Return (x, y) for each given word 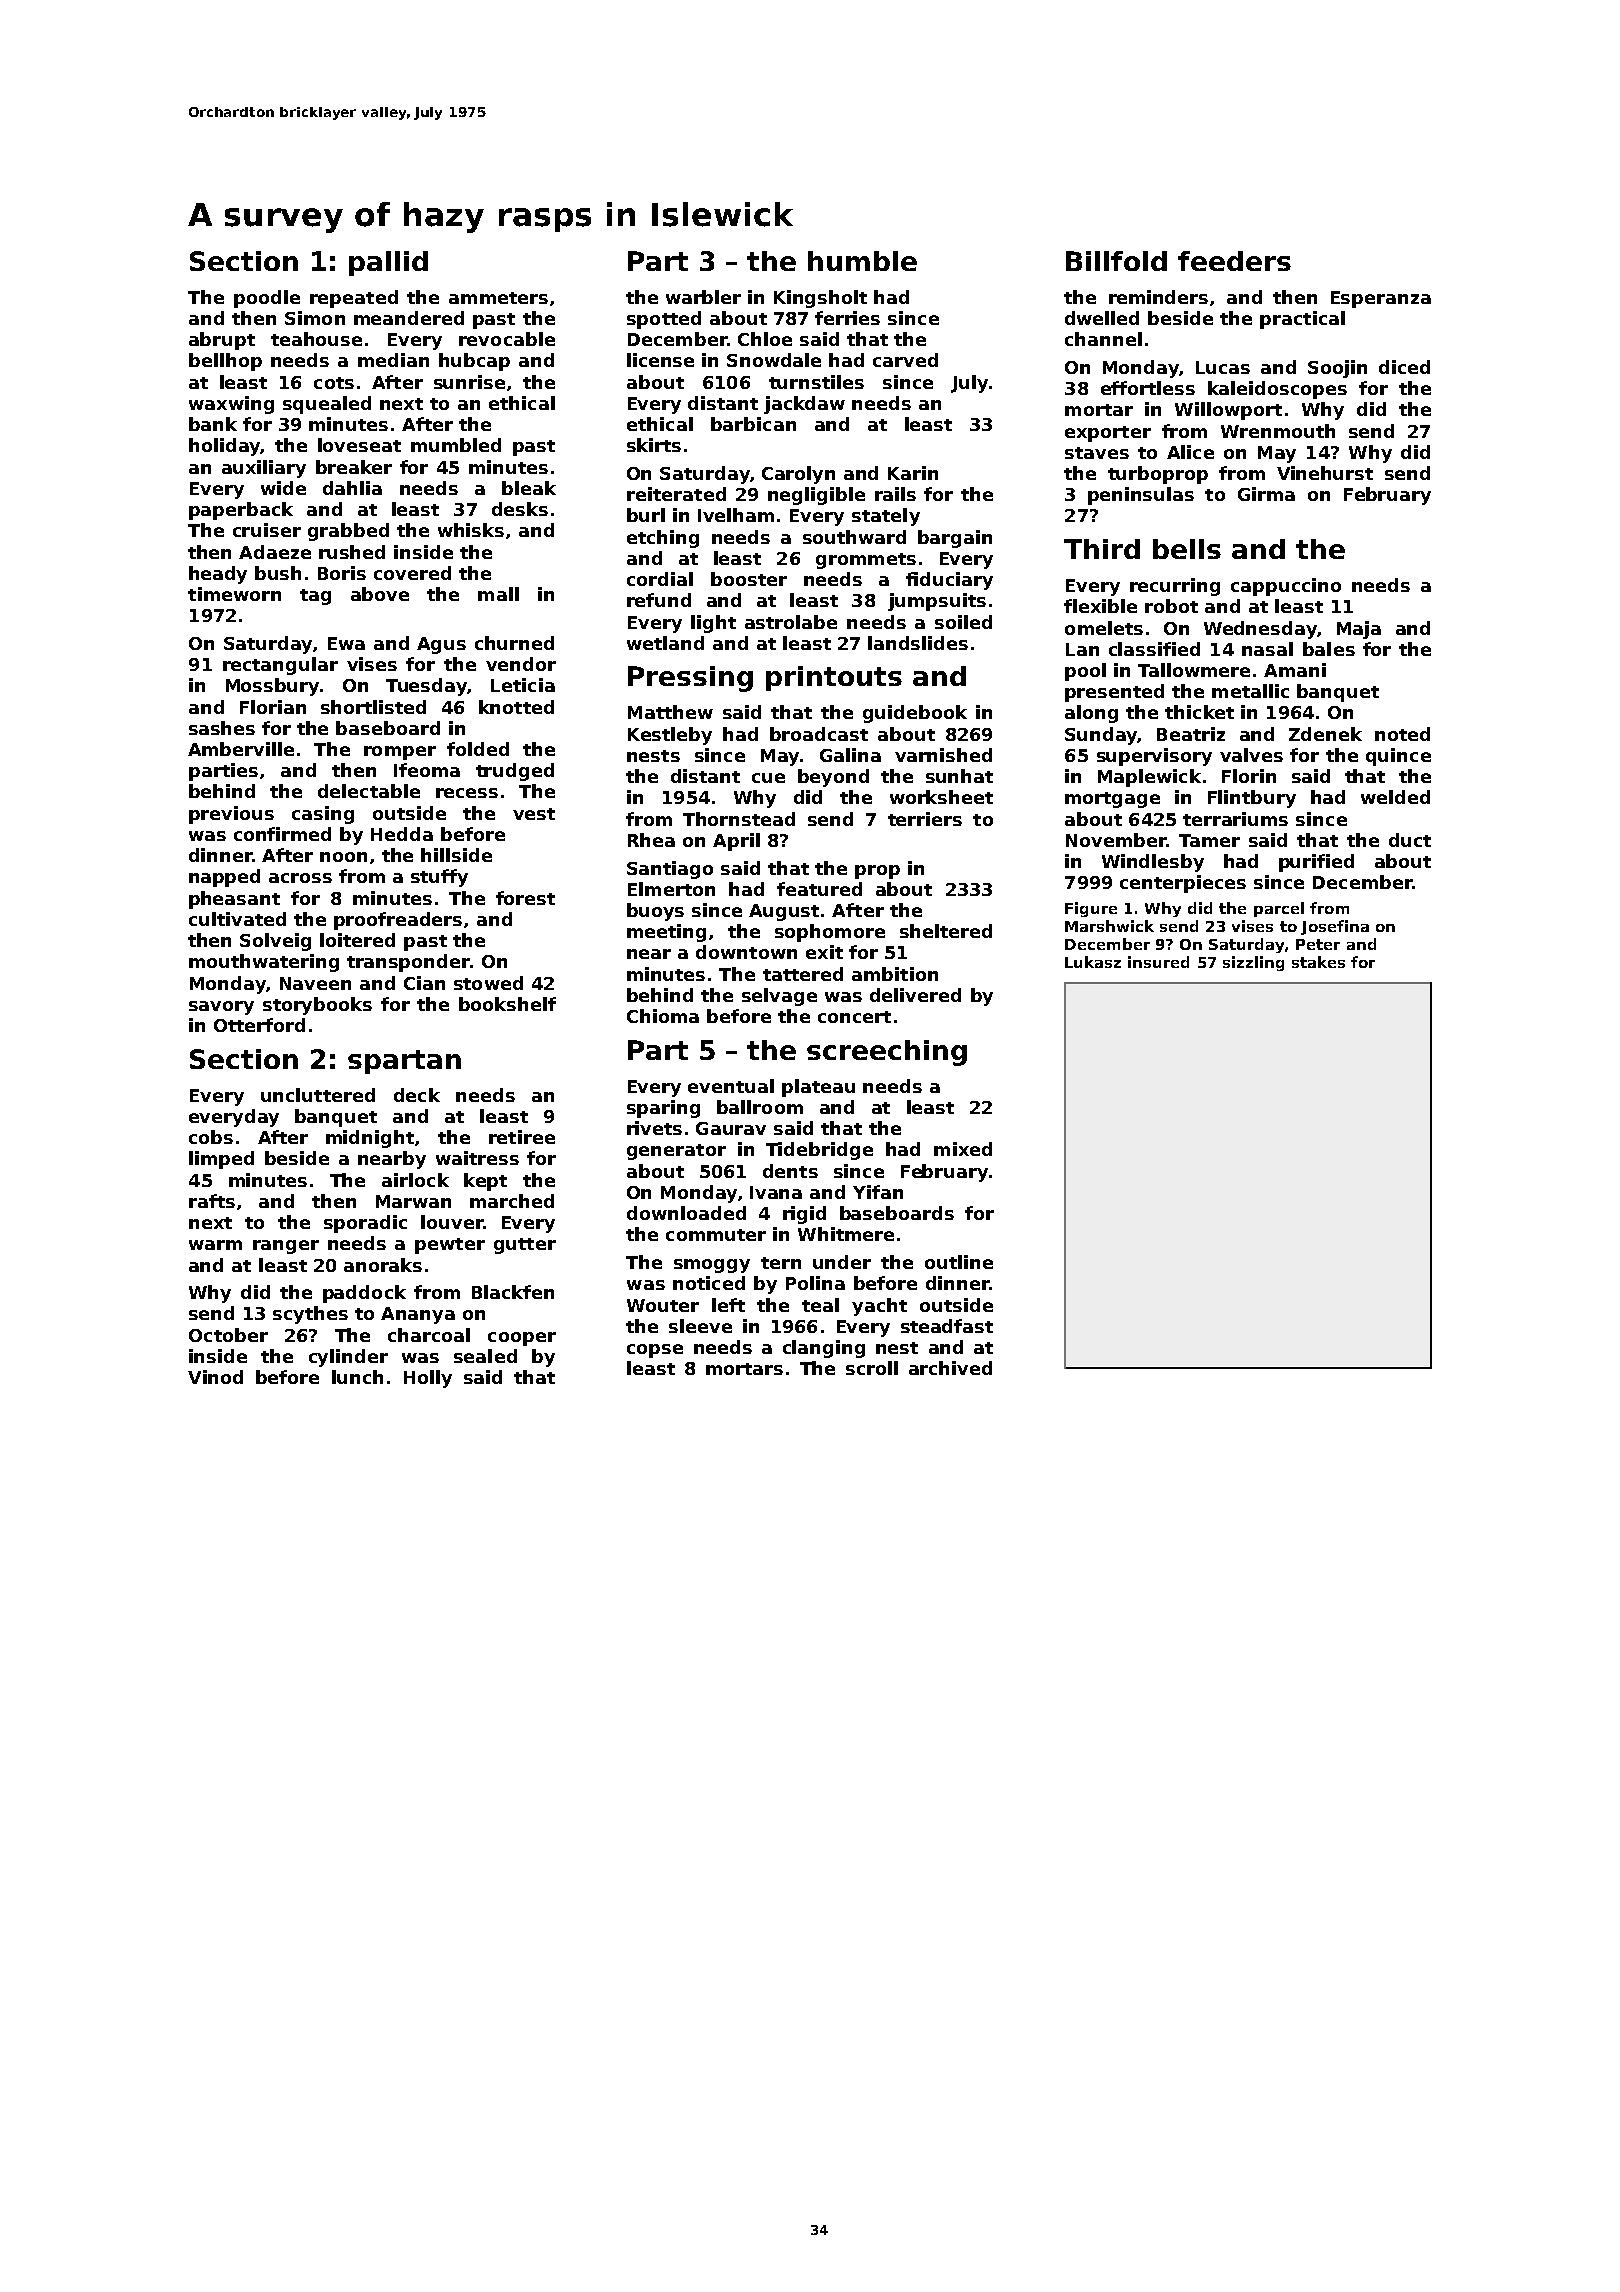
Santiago (670, 870)
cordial (660, 579)
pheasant (234, 900)
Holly (428, 1379)
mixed (963, 1149)
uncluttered (318, 1095)
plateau (818, 1088)
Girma (1266, 494)
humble (862, 261)
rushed (352, 552)
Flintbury (1252, 799)
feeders (1234, 261)
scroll (872, 1368)
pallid (388, 263)
